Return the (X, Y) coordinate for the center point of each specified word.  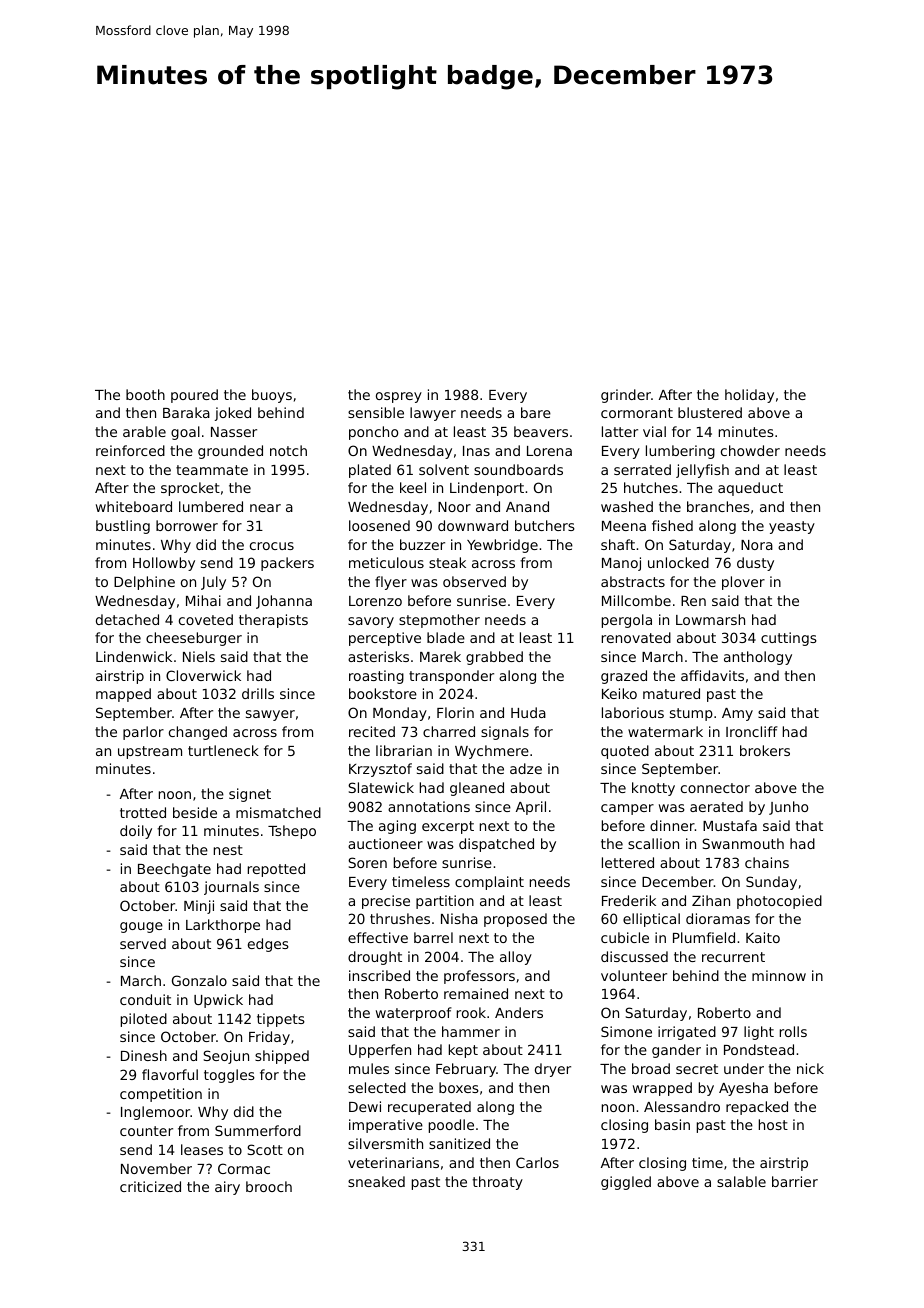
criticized (150, 1186)
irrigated (687, 1033)
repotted (276, 870)
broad (651, 1068)
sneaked (376, 1181)
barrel (433, 937)
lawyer (433, 414)
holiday (749, 396)
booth (145, 394)
